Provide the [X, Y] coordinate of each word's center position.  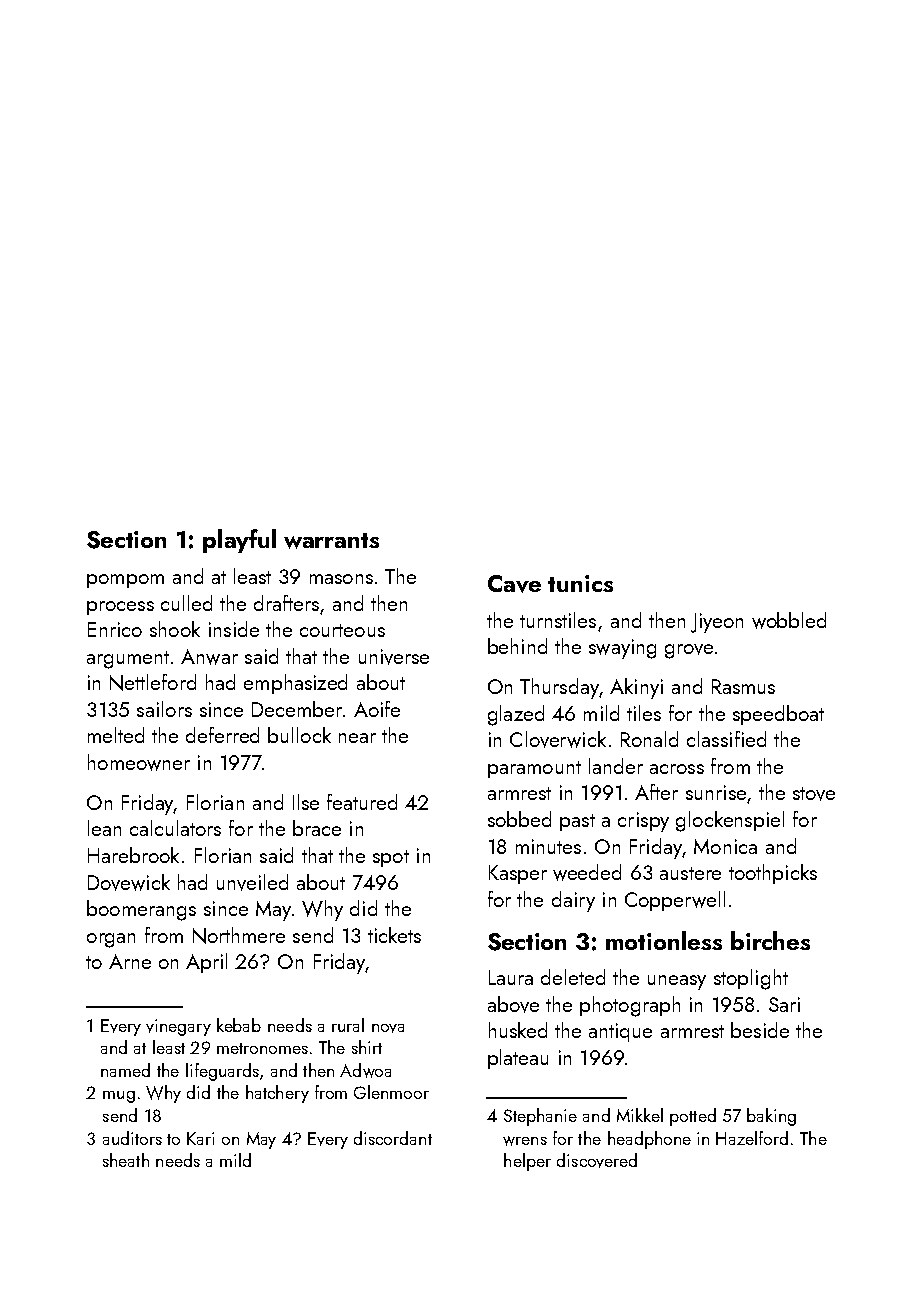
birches [770, 940]
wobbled [789, 620]
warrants [331, 541]
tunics [580, 583]
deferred [222, 735]
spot [391, 858]
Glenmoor [391, 1092]
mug [119, 1097]
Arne [130, 961]
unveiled [252, 882]
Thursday [559, 688]
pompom [125, 581]
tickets [394, 935]
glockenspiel [730, 821]
